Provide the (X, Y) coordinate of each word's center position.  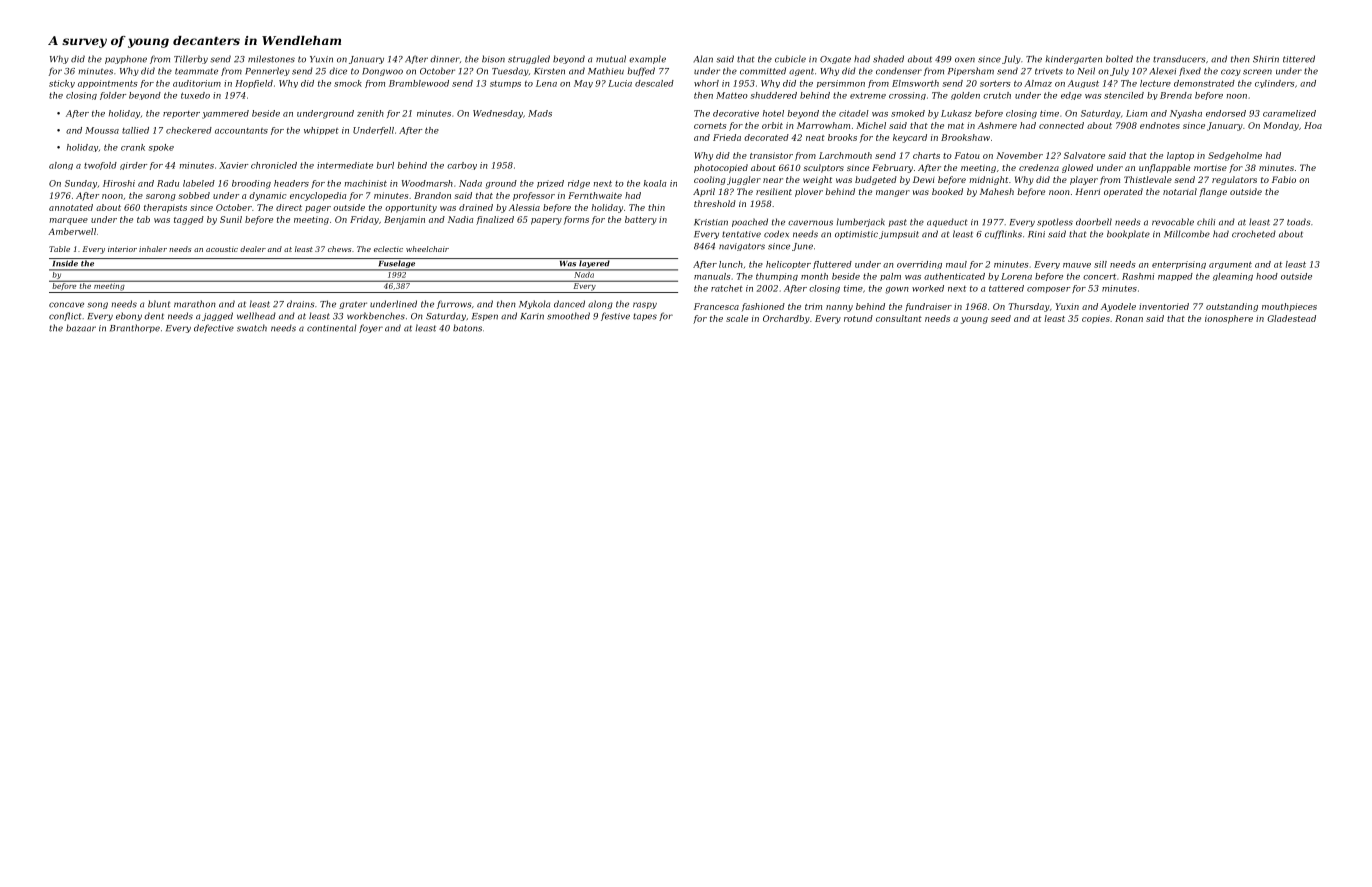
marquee (69, 221)
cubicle (790, 59)
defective (214, 328)
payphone (126, 59)
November (1019, 155)
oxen (965, 60)
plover (809, 192)
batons (467, 328)
